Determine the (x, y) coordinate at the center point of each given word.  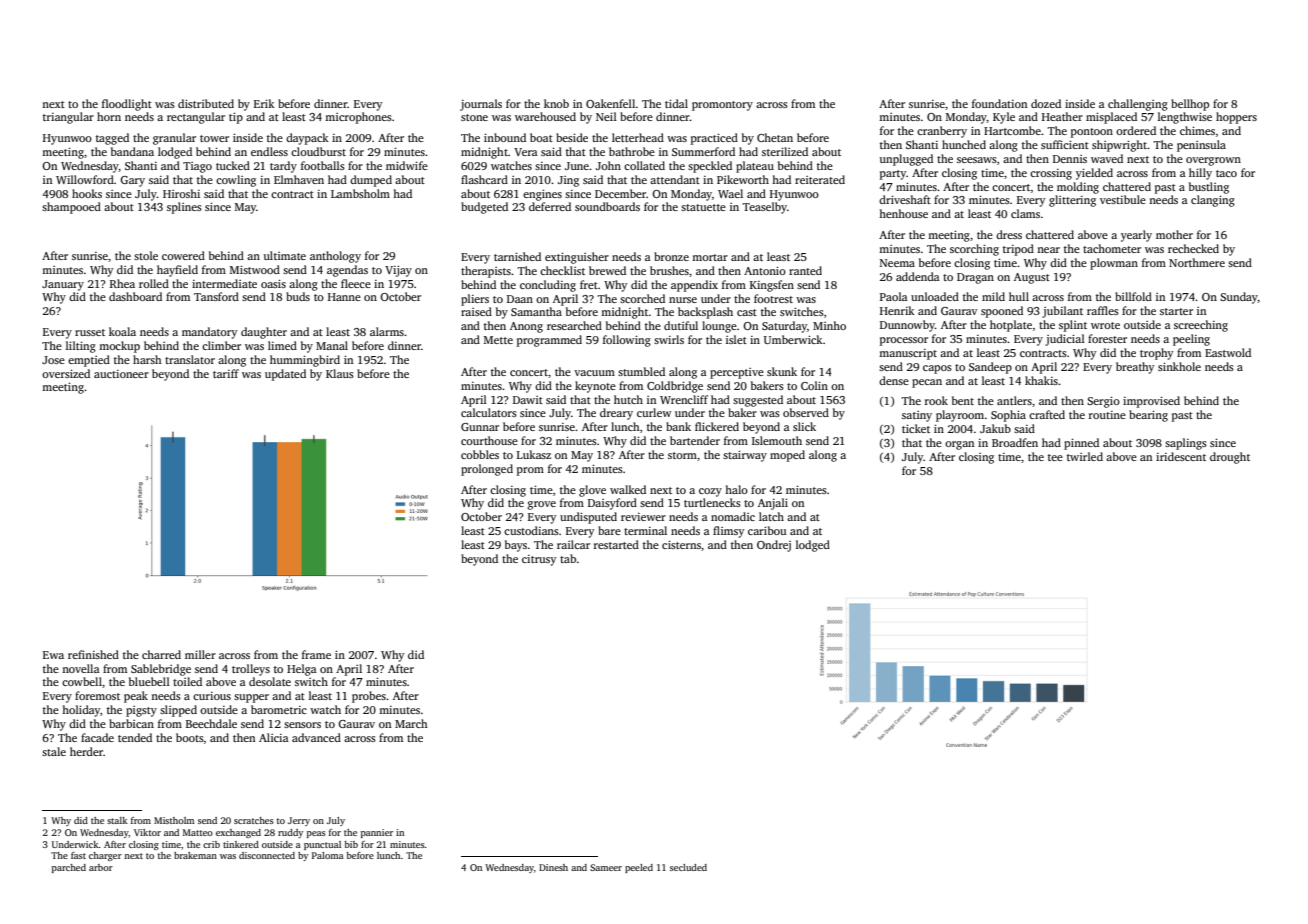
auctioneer (121, 374)
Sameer (606, 867)
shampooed (71, 208)
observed (806, 412)
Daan (520, 299)
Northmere (1197, 262)
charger (105, 856)
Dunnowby (907, 326)
